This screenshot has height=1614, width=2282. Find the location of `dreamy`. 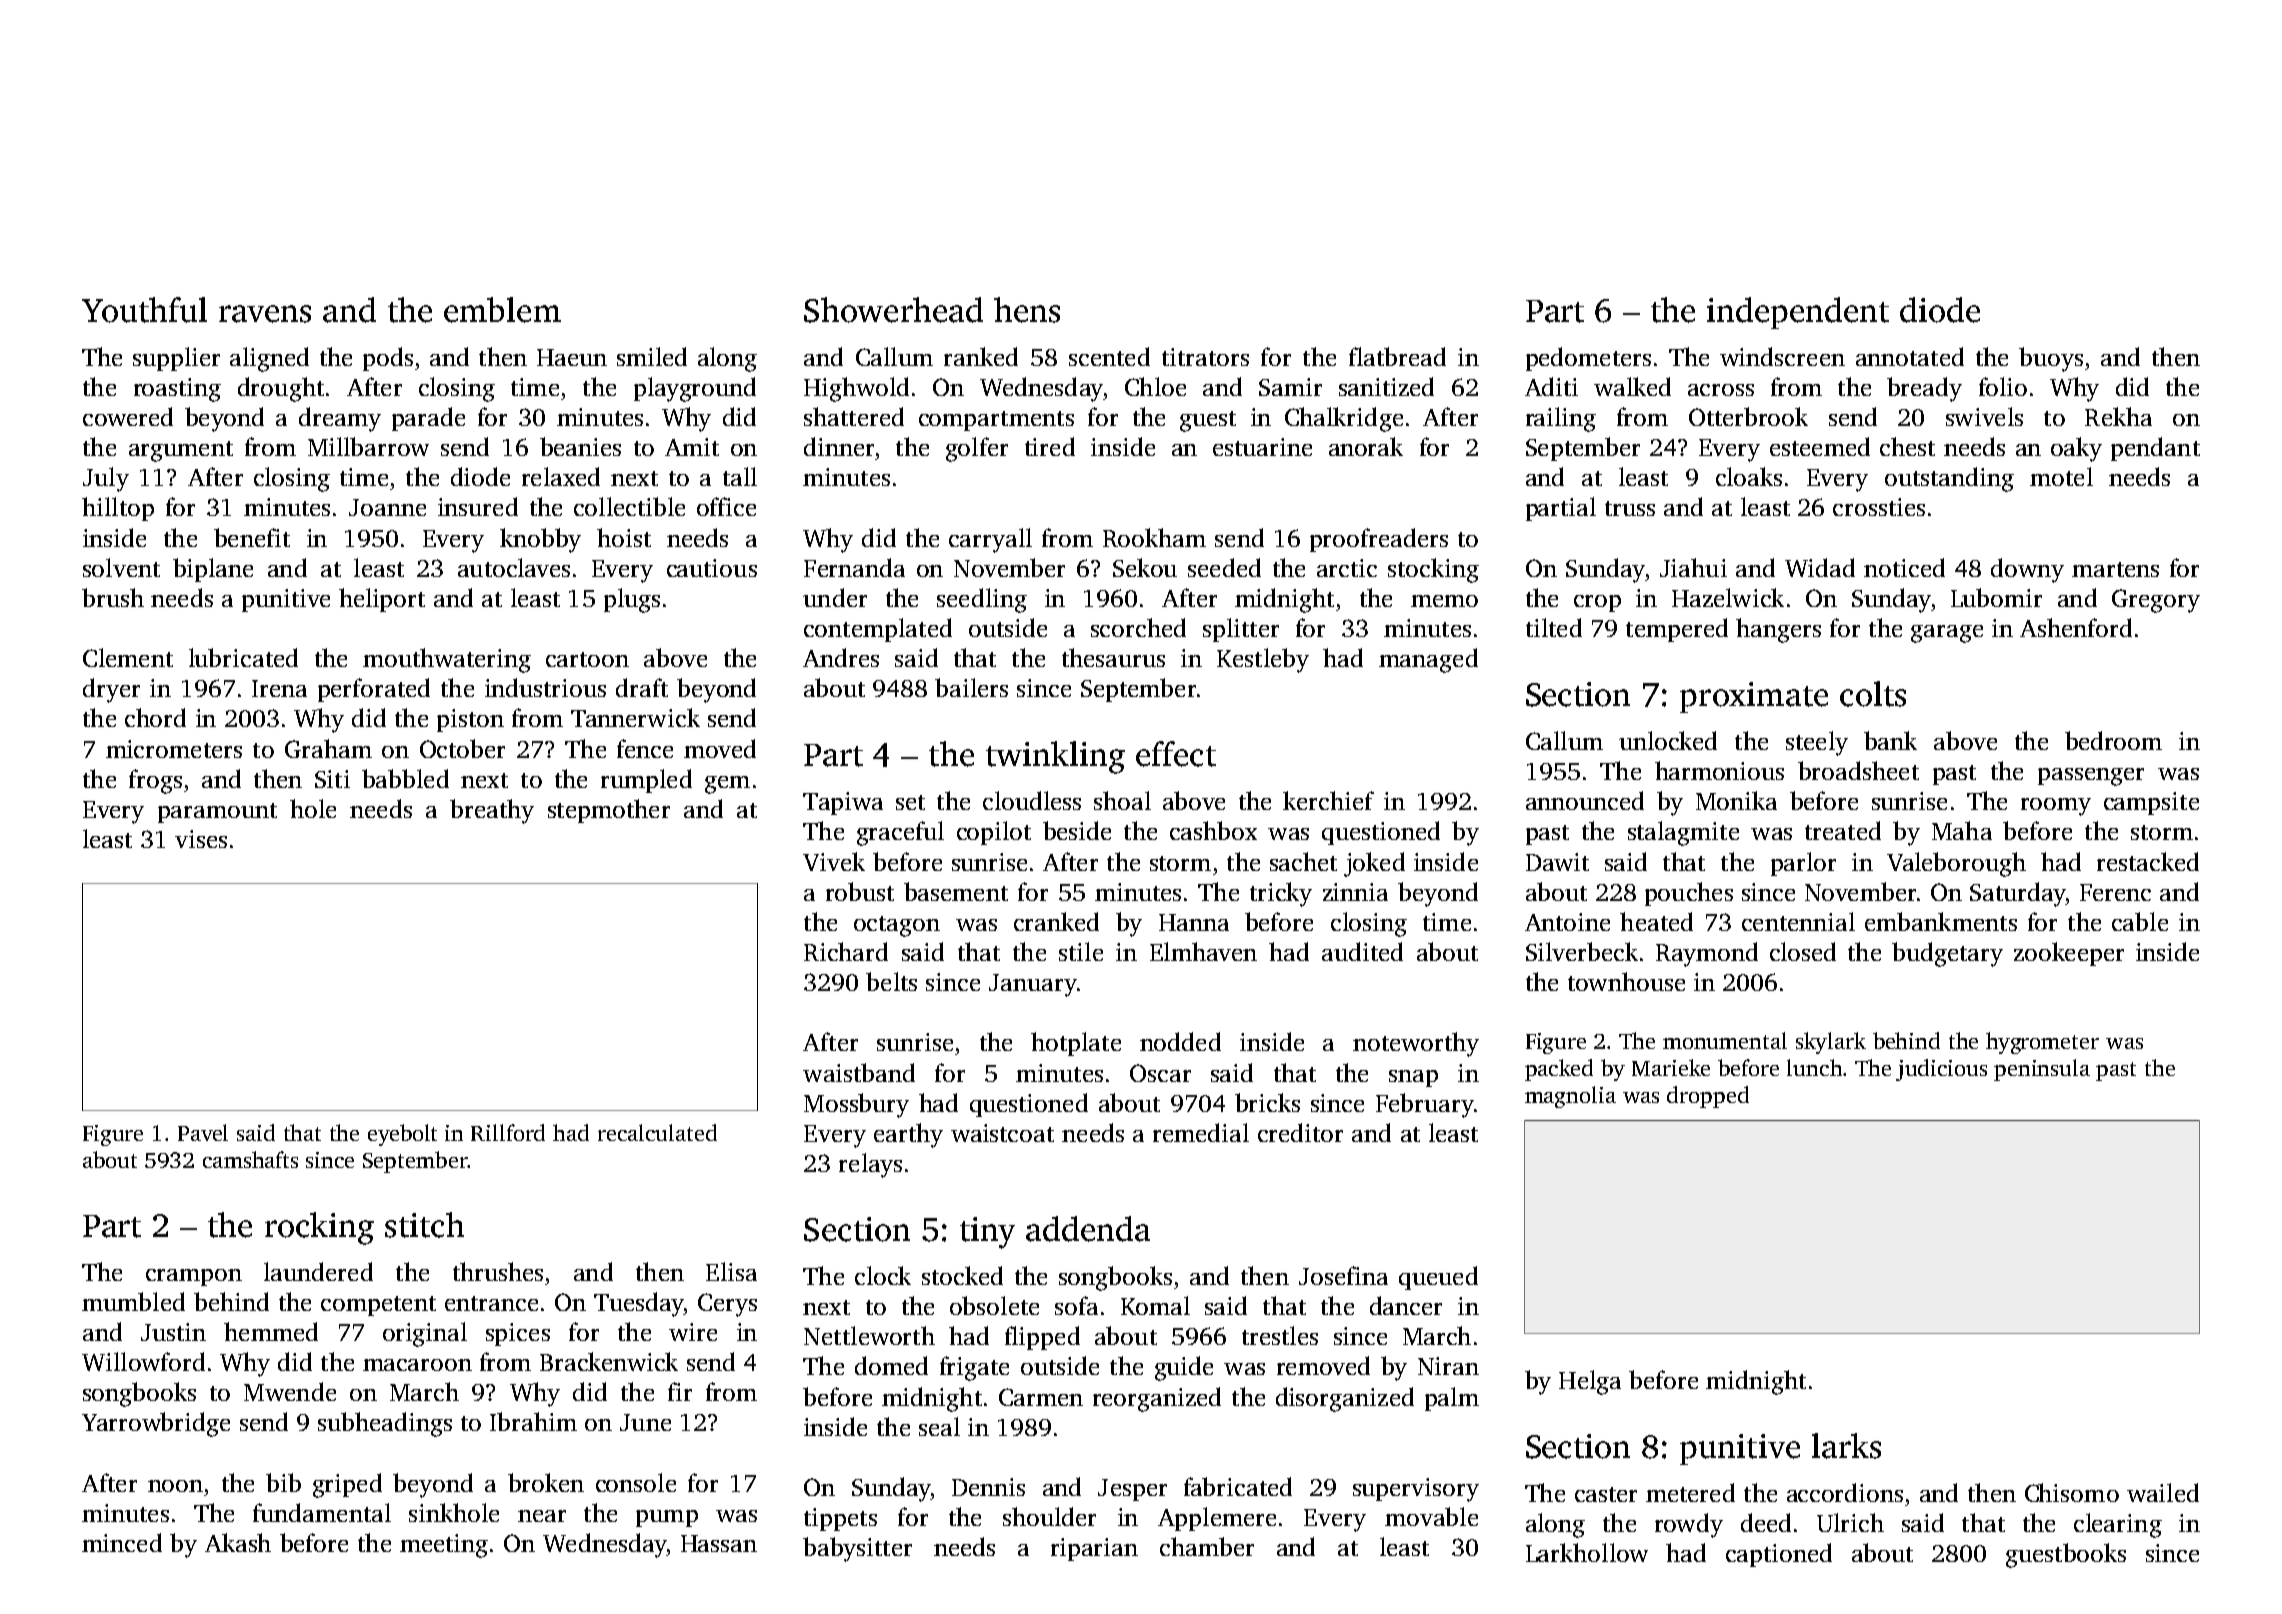

dreamy is located at coordinates (340, 419).
